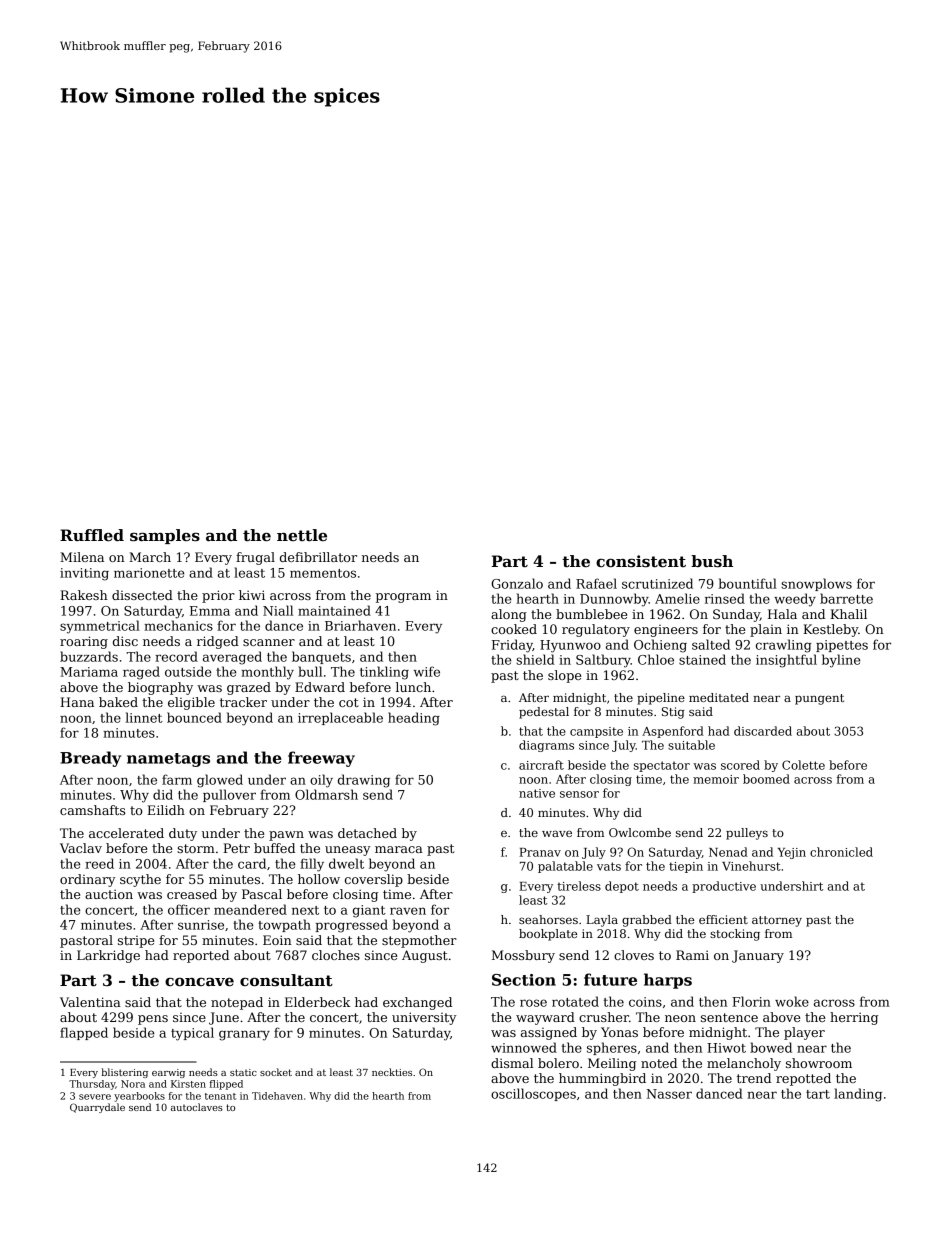  What do you see at coordinates (318, 557) in the screenshot?
I see `defibrillator` at bounding box center [318, 557].
